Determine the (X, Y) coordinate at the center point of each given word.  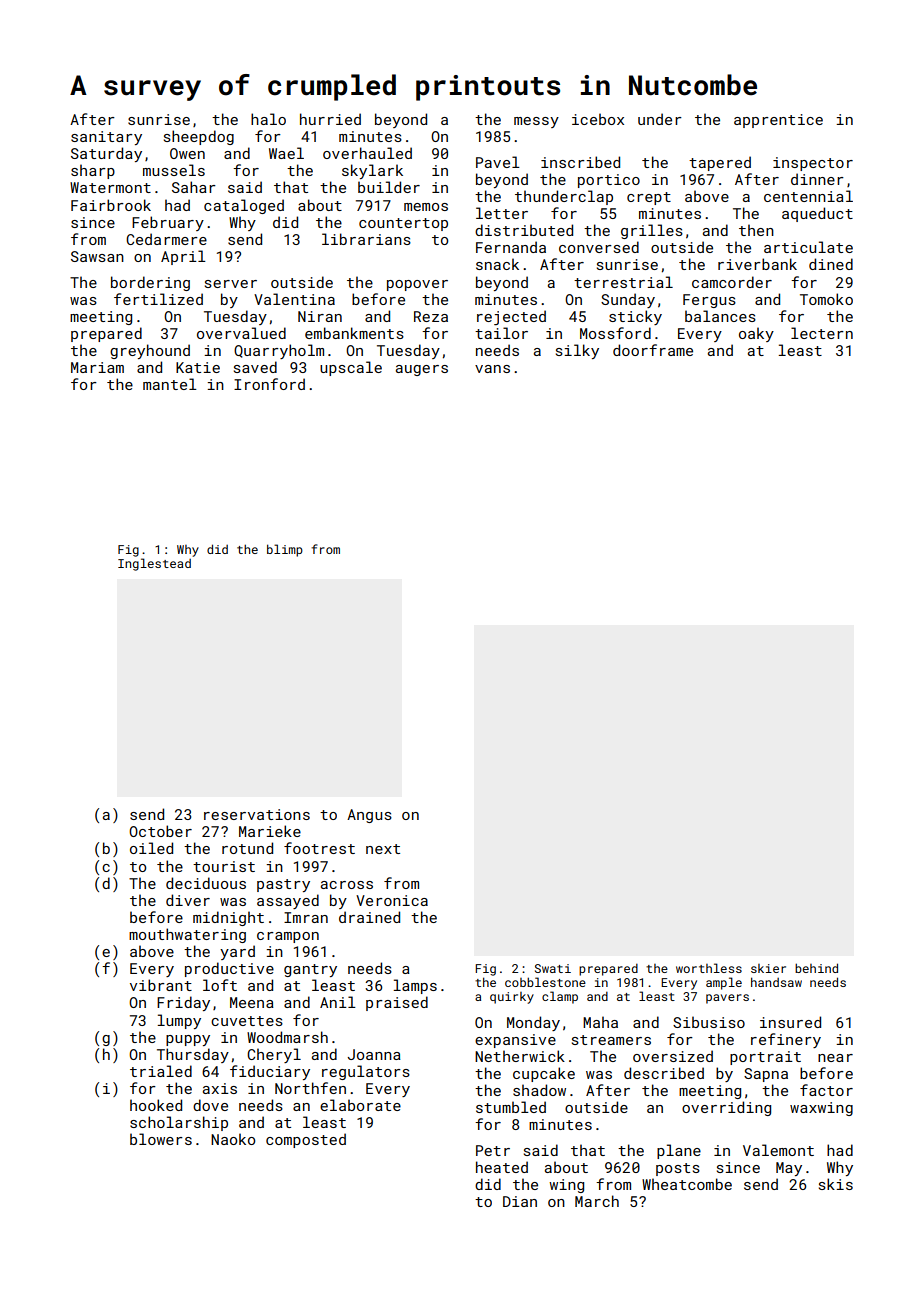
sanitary (106, 138)
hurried (330, 119)
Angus (369, 816)
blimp (285, 550)
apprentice (778, 121)
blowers (161, 1139)
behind (816, 968)
